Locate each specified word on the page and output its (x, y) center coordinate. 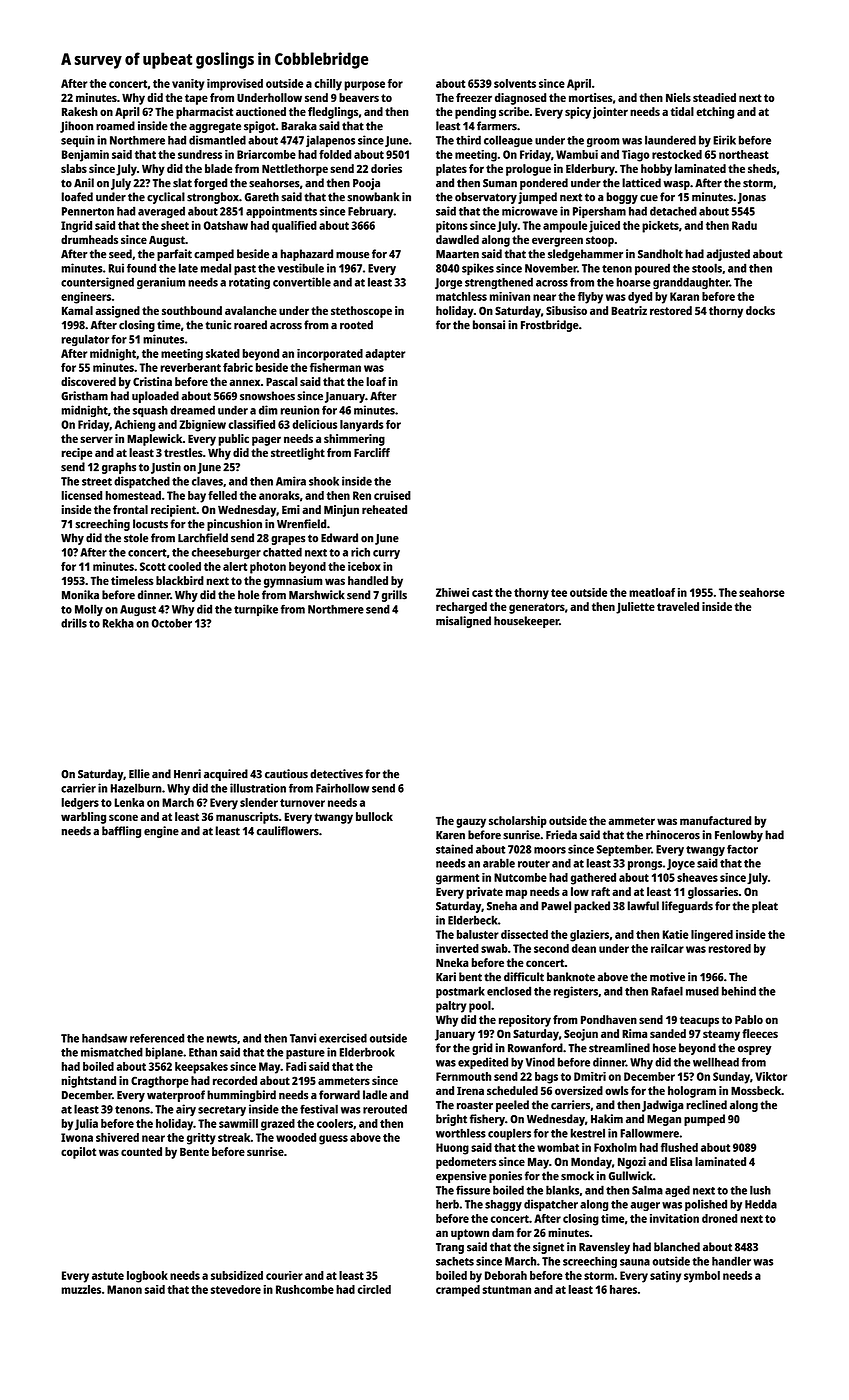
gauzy (471, 823)
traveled (678, 606)
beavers (359, 97)
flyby (590, 298)
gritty (201, 1139)
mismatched (112, 1052)
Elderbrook (367, 1052)
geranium (161, 283)
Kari (446, 977)
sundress (200, 154)
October (172, 623)
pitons (452, 227)
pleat (765, 907)
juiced (604, 227)
